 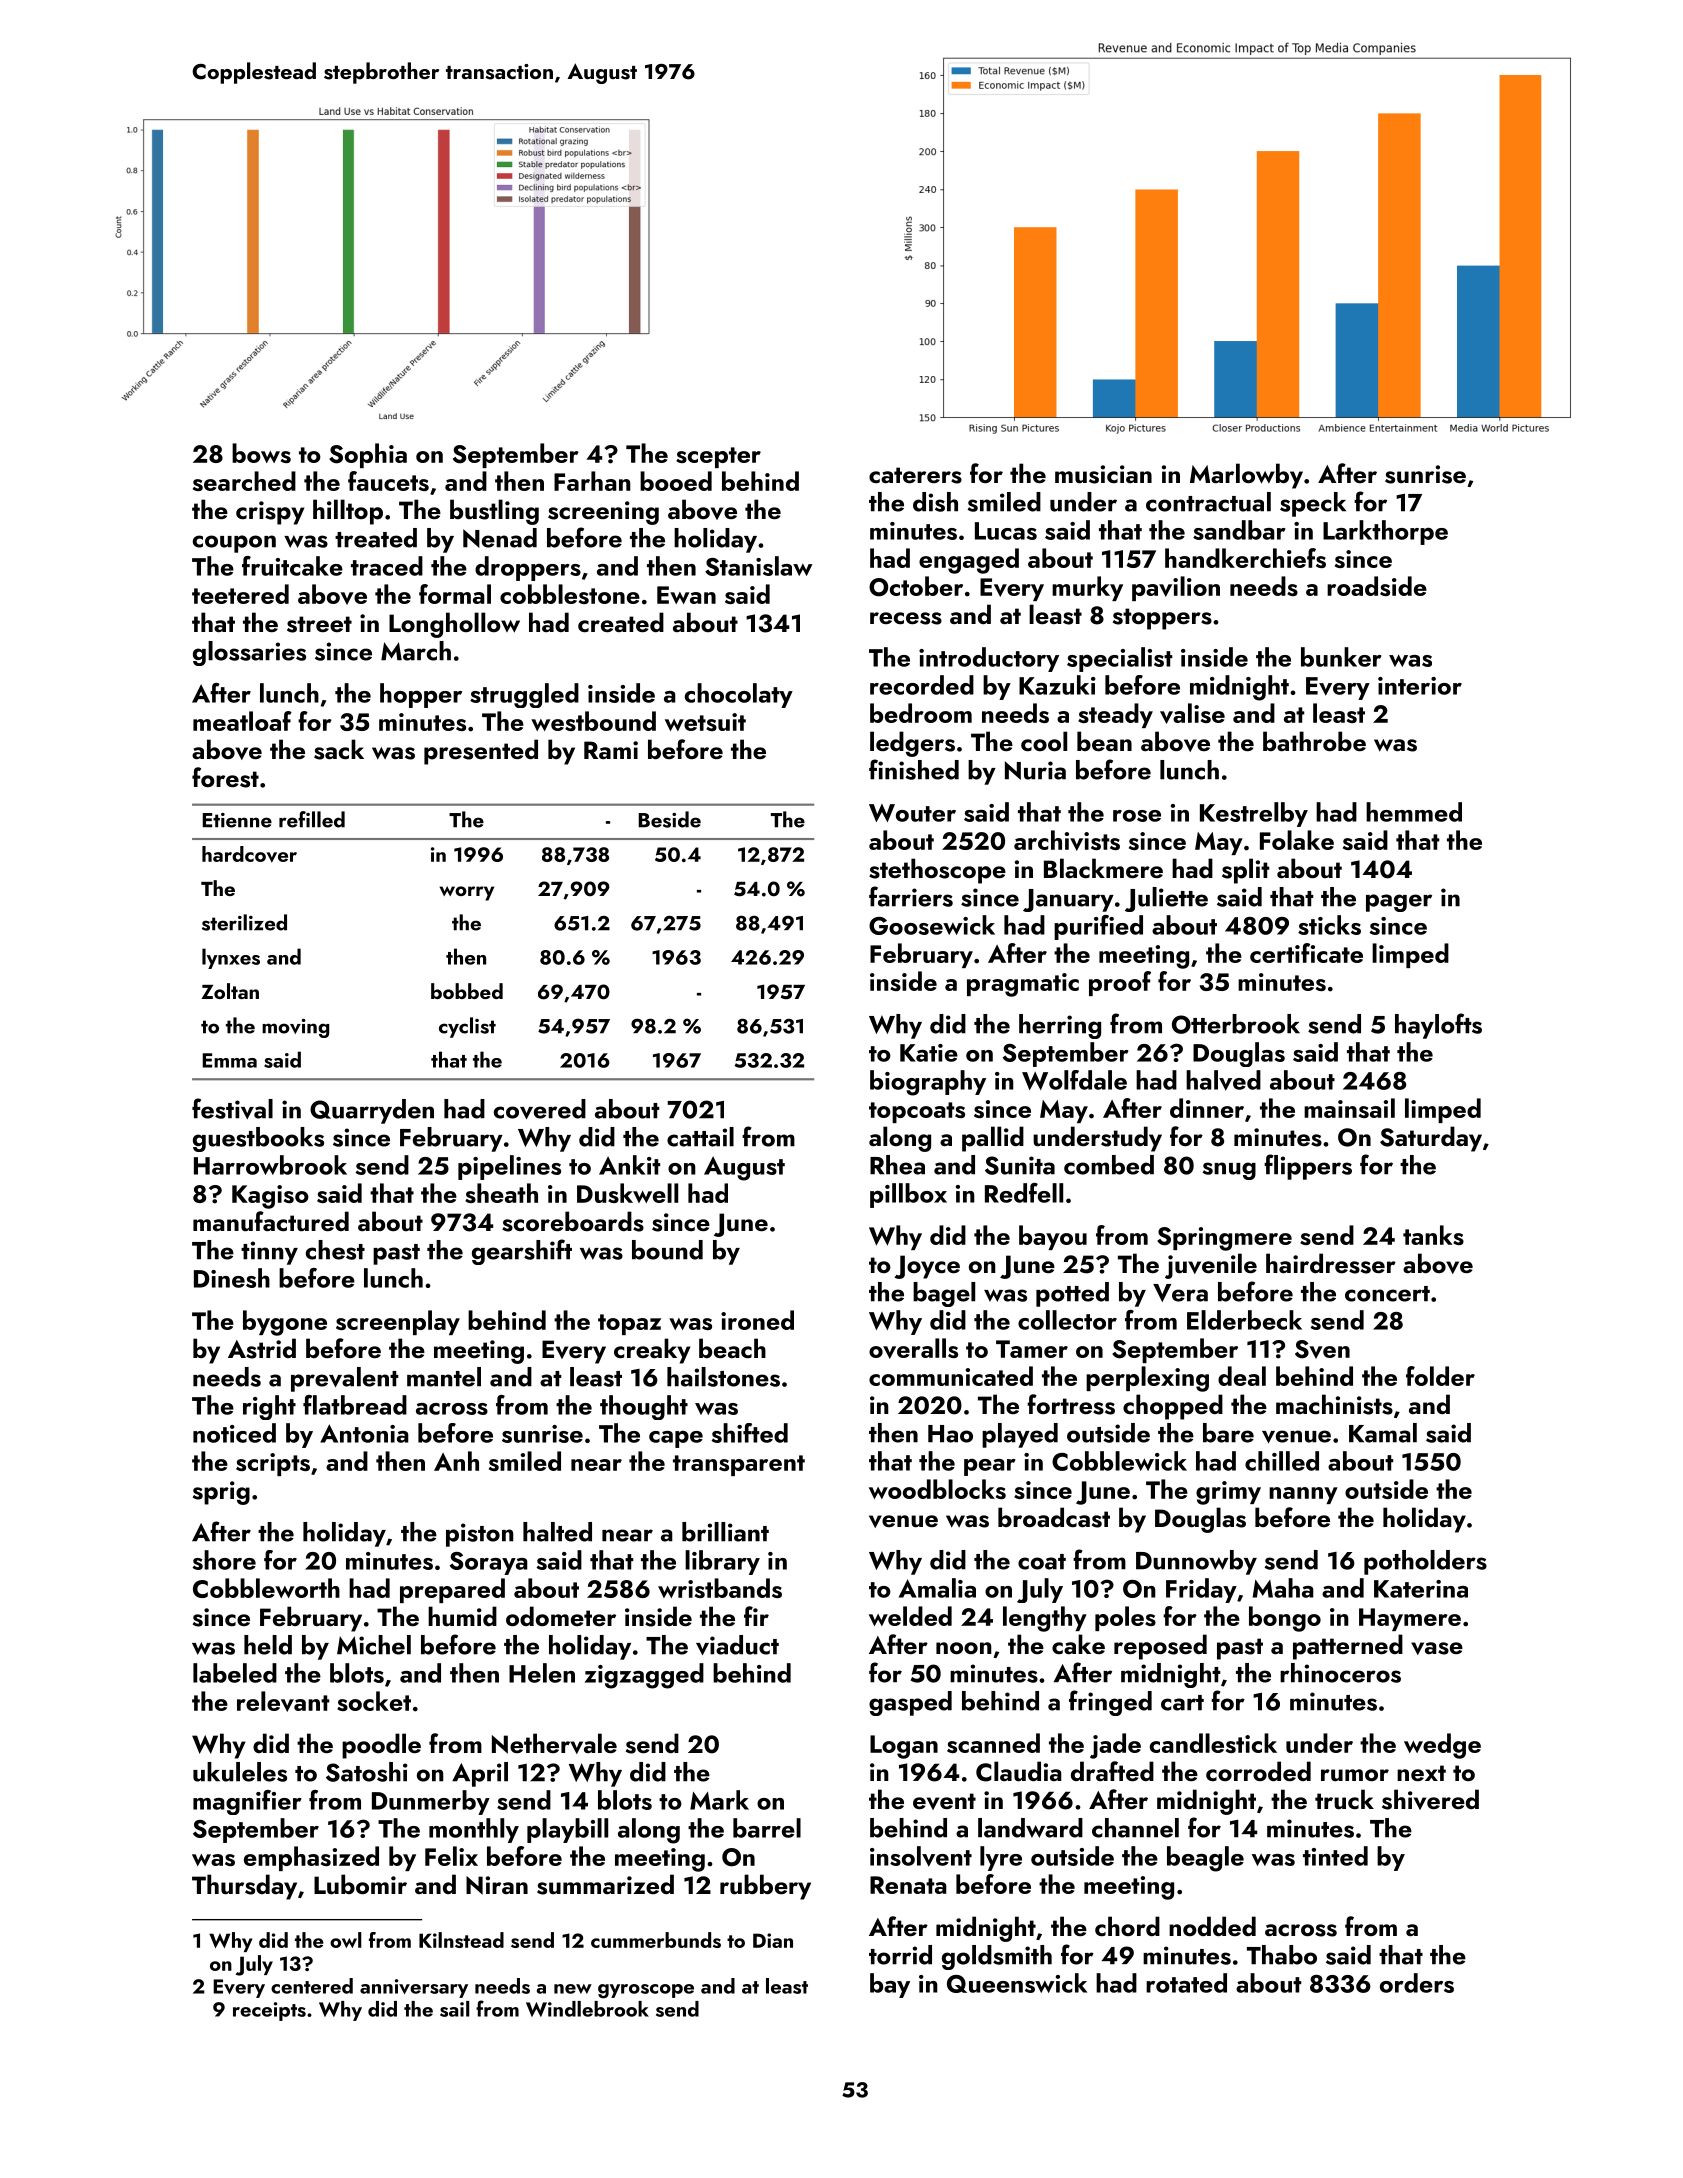 What do you see at coordinates (1192, 713) in the screenshot?
I see `valise` at bounding box center [1192, 713].
